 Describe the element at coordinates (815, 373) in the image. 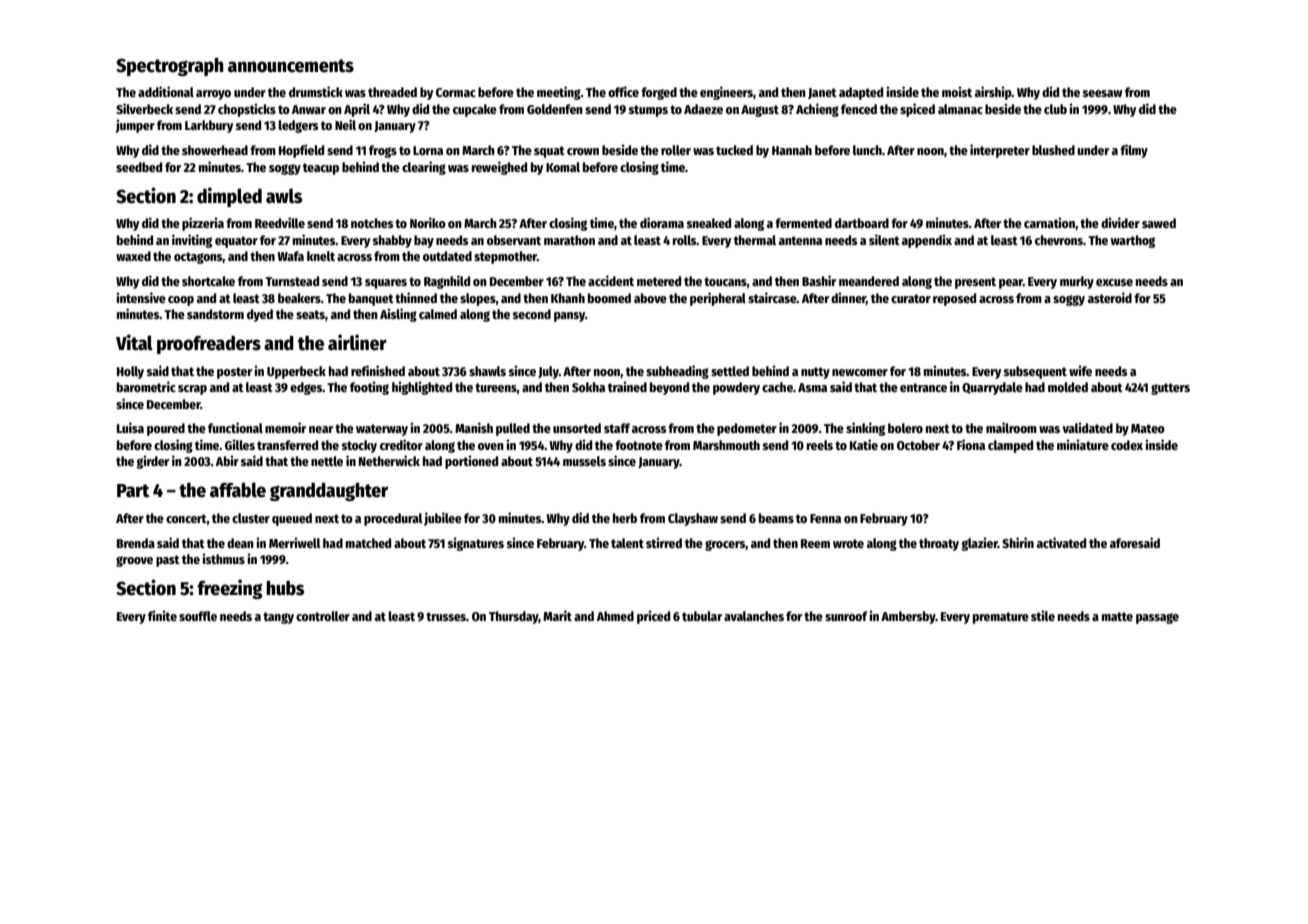

I see `nutty` at that location.
